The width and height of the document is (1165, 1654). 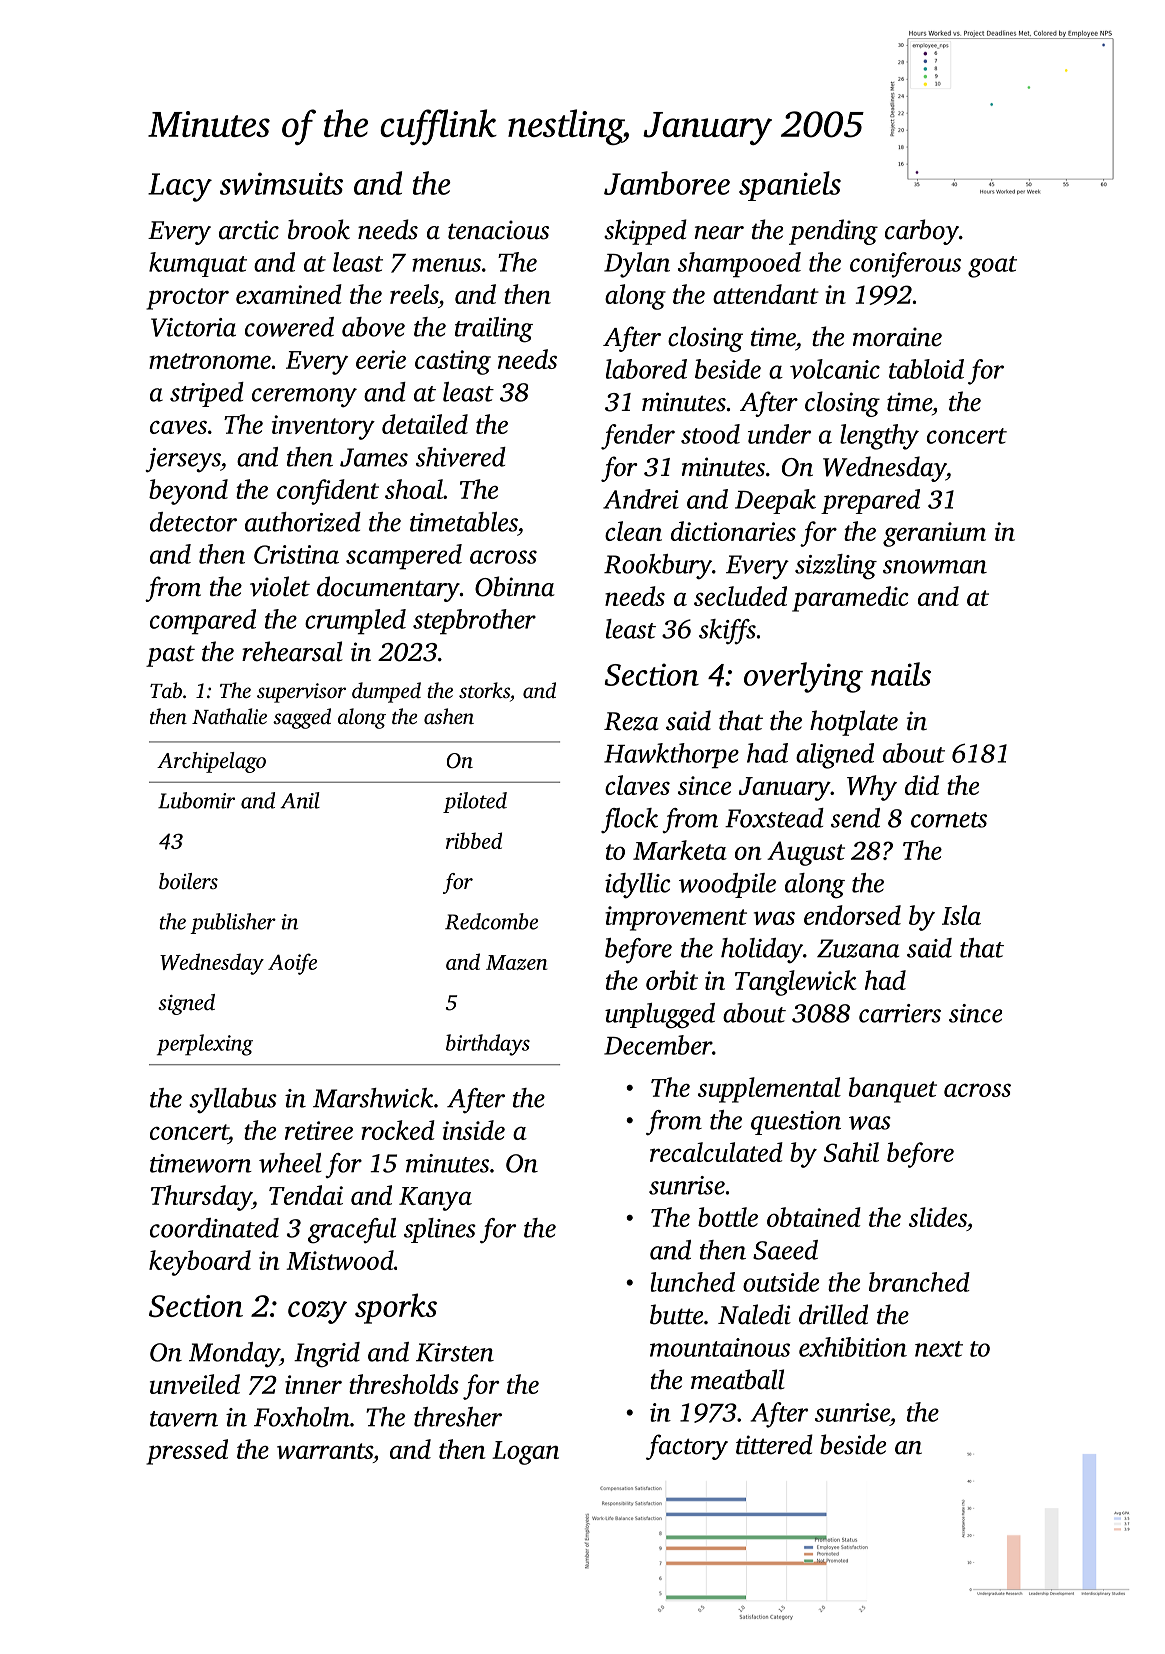 I want to click on cozy, so click(x=317, y=1312).
